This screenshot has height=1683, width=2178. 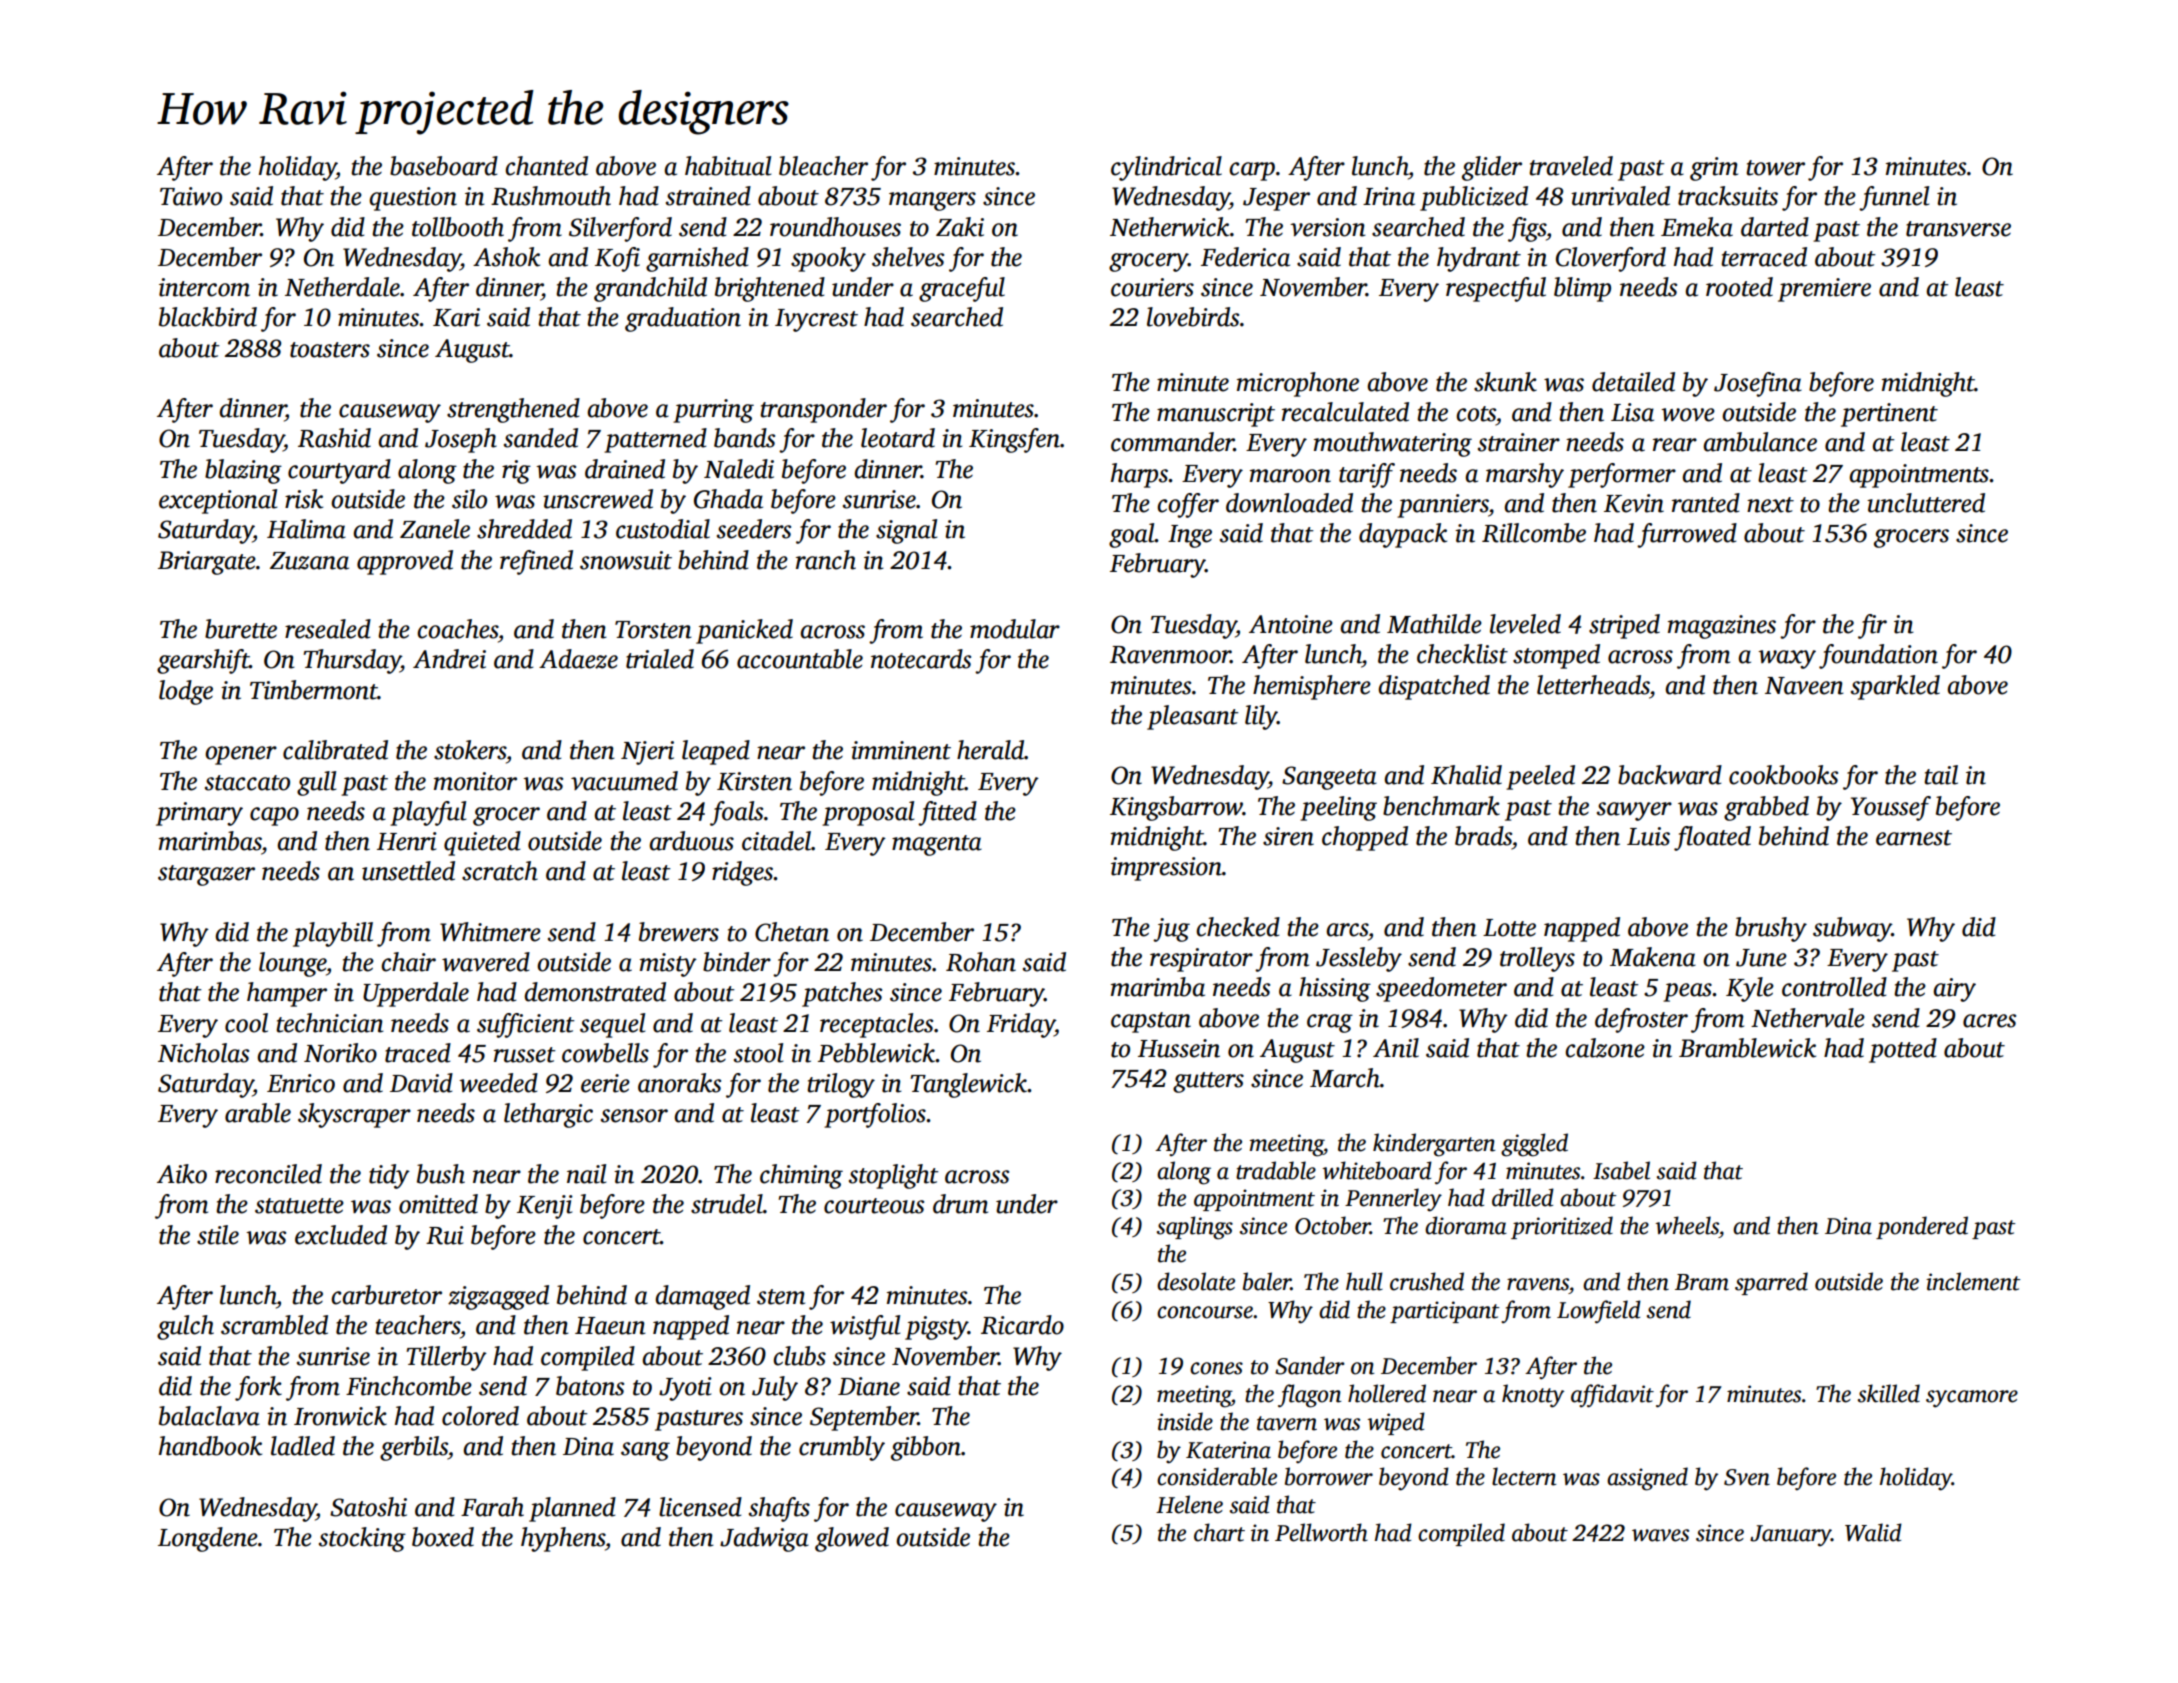 I want to click on Pellworth, so click(x=1321, y=1532).
